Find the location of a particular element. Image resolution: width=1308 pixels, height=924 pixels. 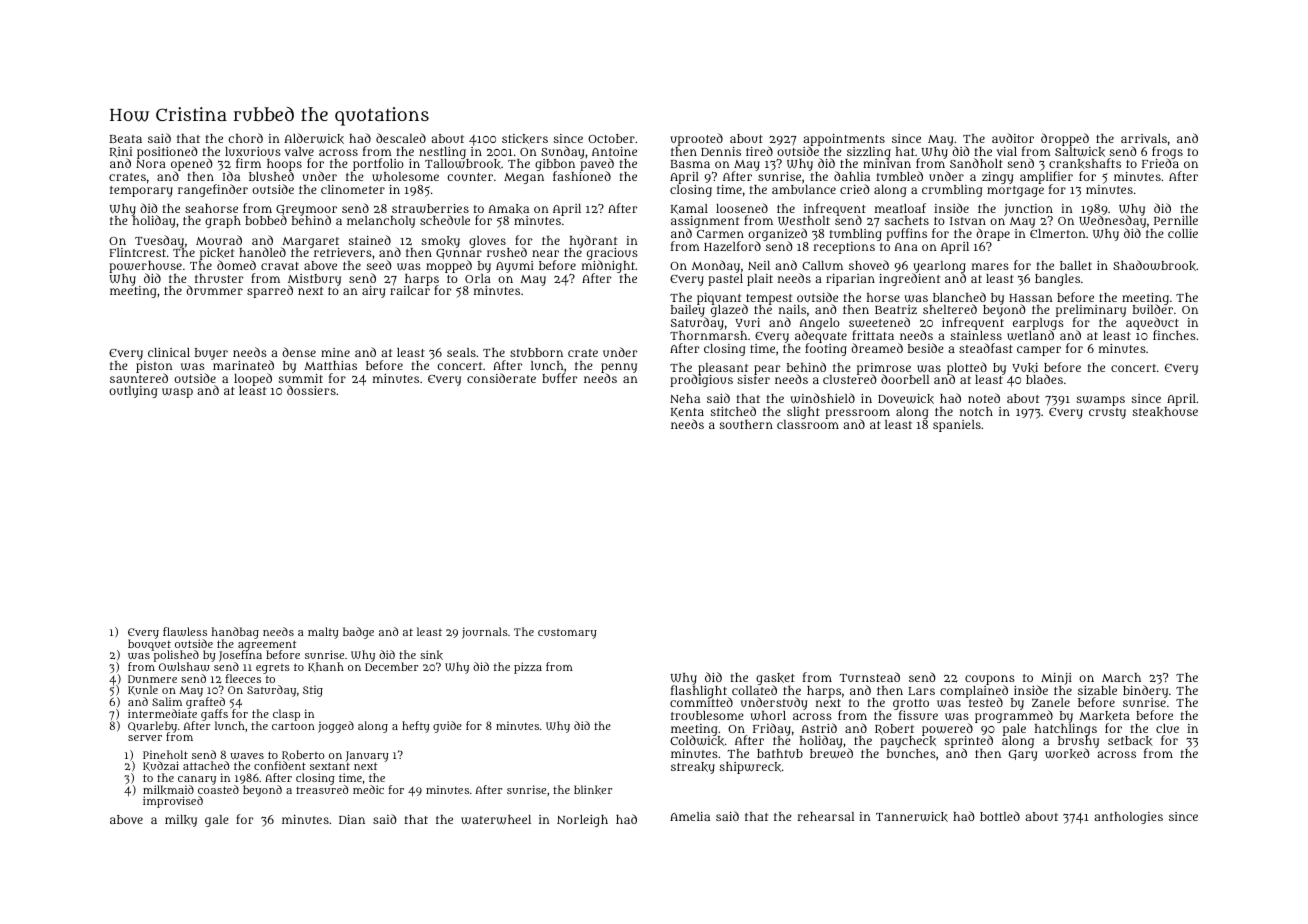

appointments is located at coordinates (844, 140).
